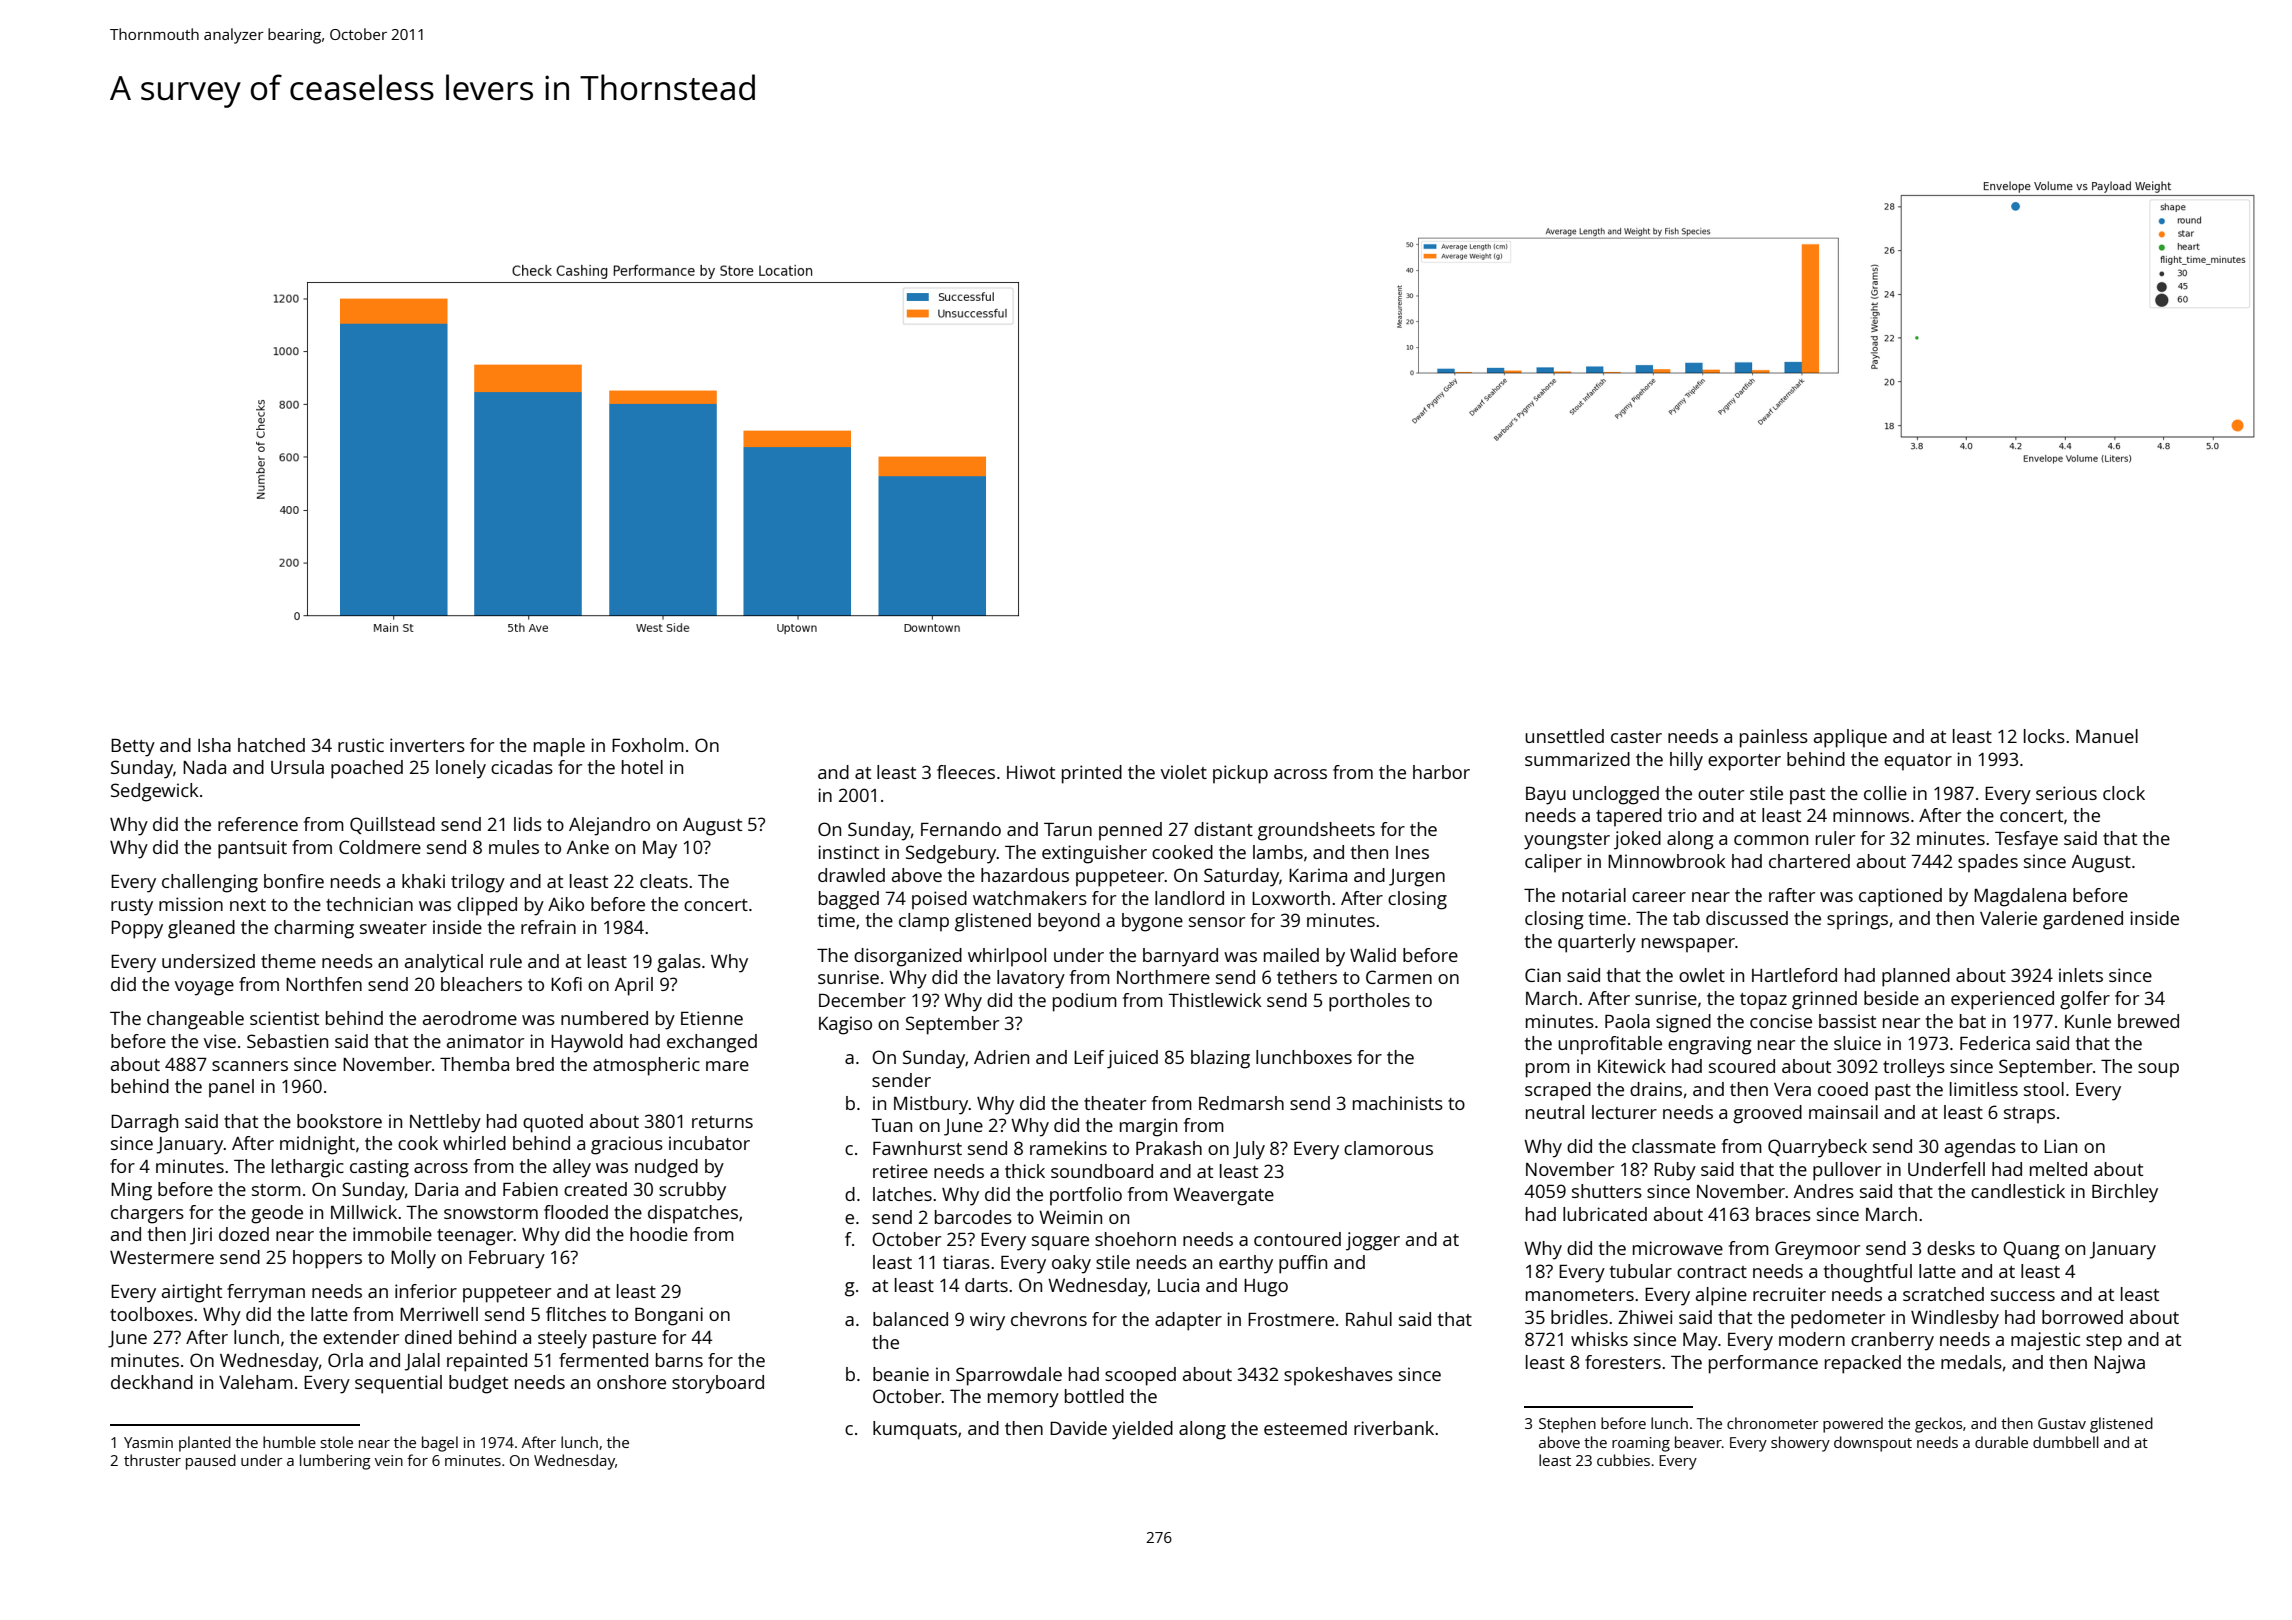  I want to click on Federica, so click(1995, 1043).
